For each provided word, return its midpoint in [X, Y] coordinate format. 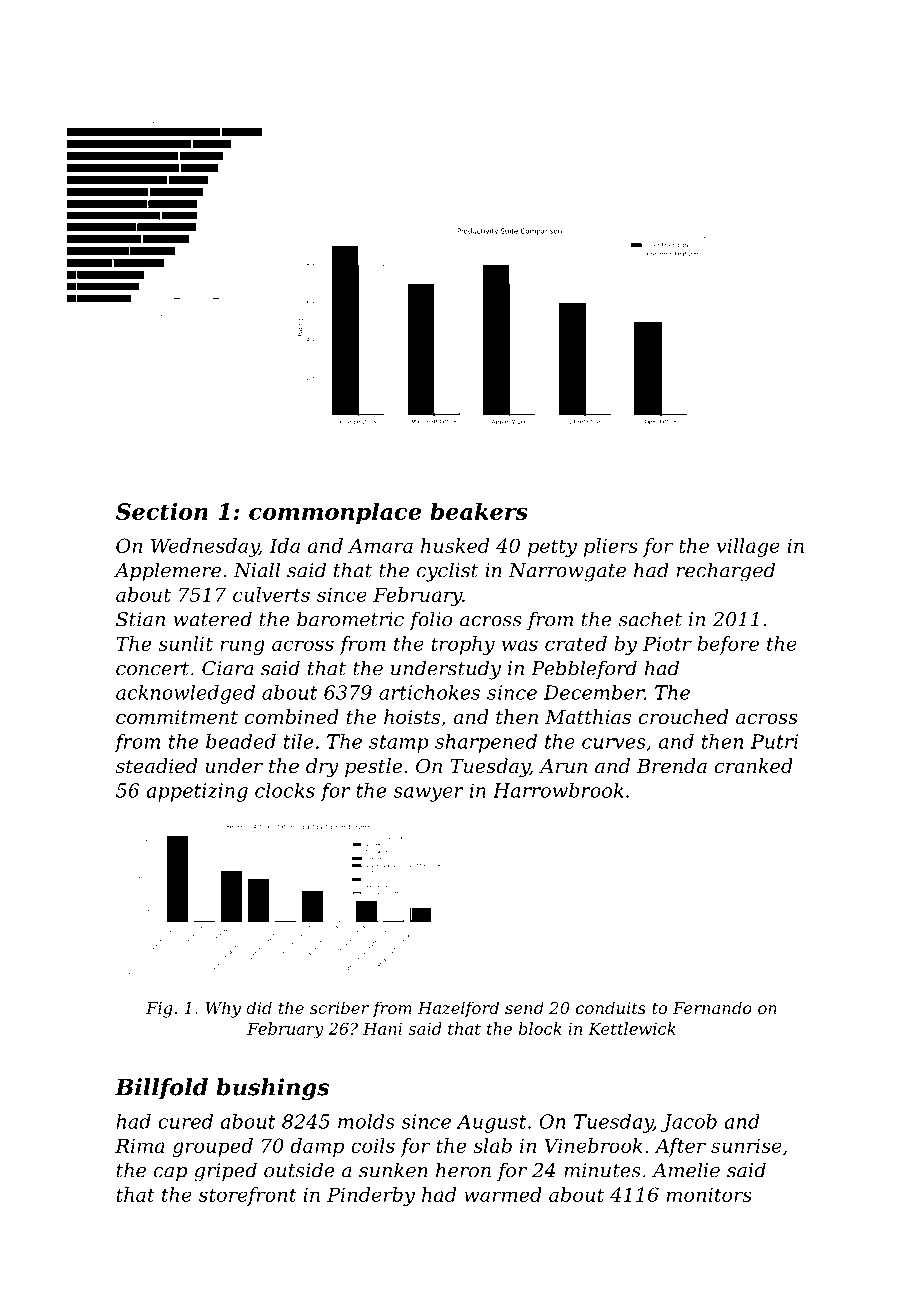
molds [366, 1121]
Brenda [672, 765]
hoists [412, 716]
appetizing [197, 792]
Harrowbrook [558, 790]
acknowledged [185, 694]
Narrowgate [567, 572]
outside [299, 1170]
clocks [285, 790]
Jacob [689, 1123]
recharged [726, 572]
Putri [774, 741]
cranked [754, 765]
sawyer [428, 794]
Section [162, 511]
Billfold [161, 1089]
